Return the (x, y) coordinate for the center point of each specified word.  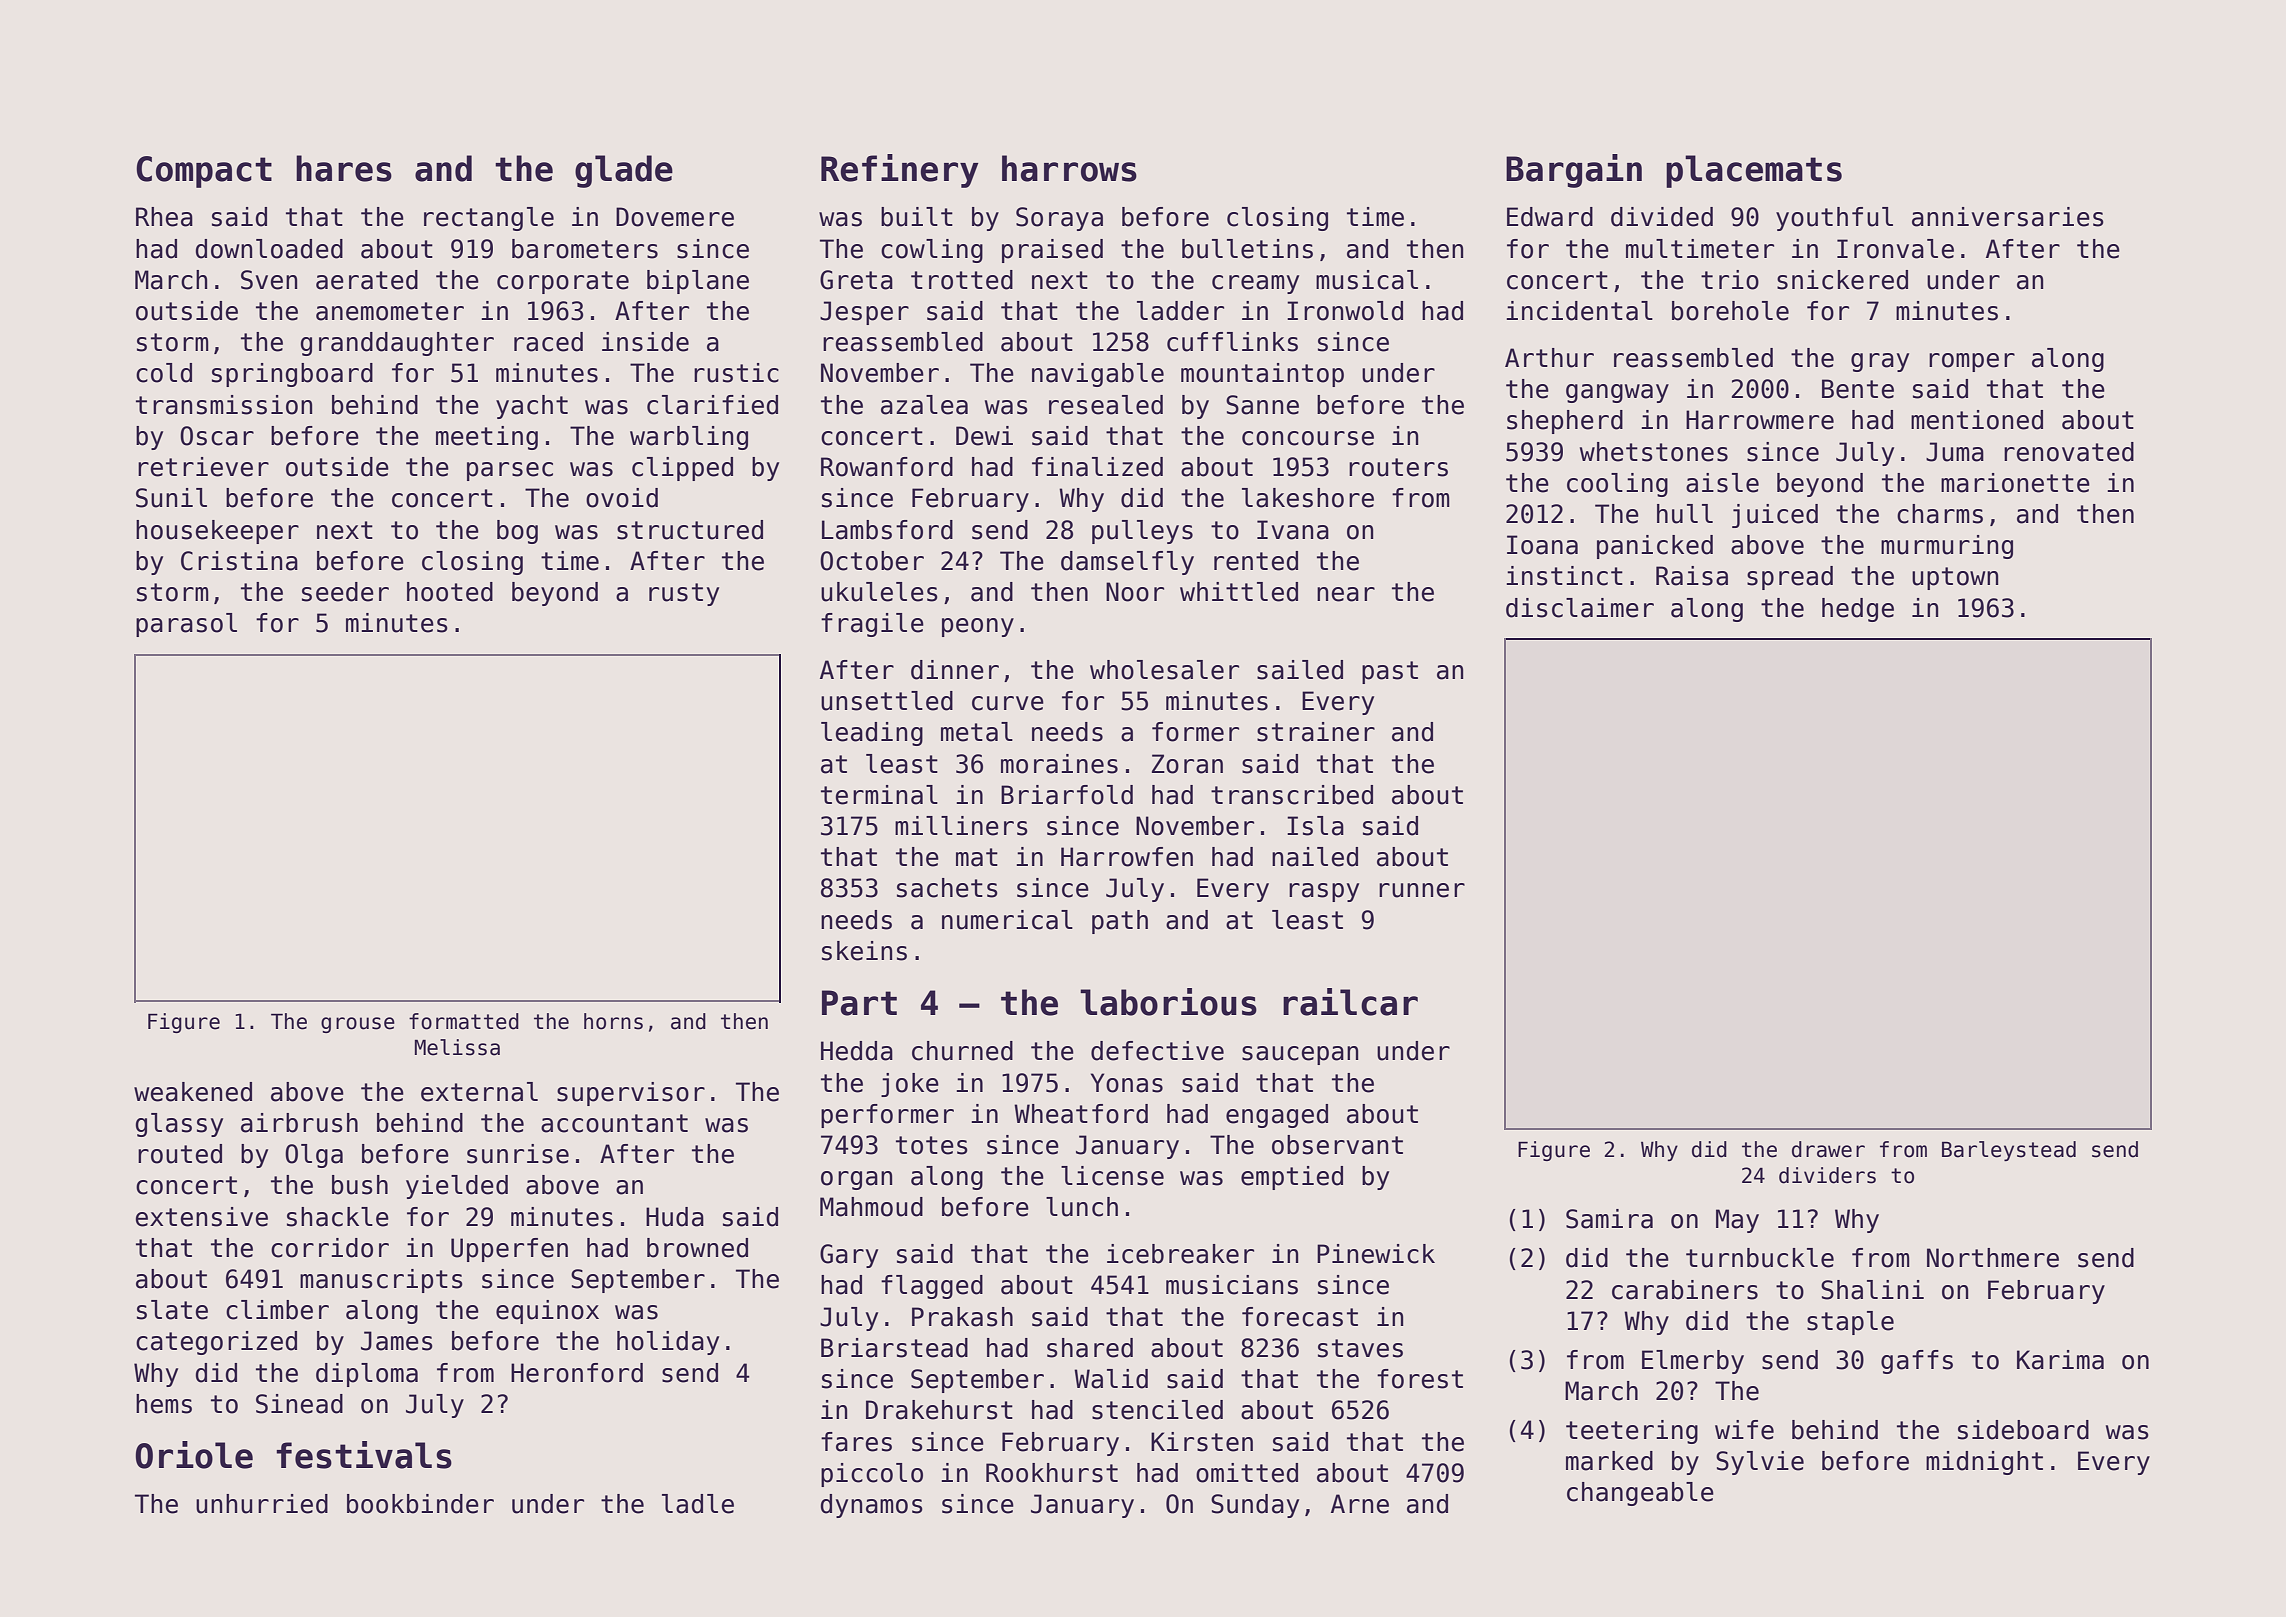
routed (180, 1154)
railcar (1350, 1002)
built (917, 217)
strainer (1316, 732)
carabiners (1685, 1290)
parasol (186, 625)
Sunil (171, 498)
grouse (358, 1025)
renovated (2069, 452)
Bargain (1574, 171)
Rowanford (887, 467)
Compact (204, 172)
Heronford (577, 1373)
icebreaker (1180, 1254)
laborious (1168, 1002)
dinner (955, 670)
